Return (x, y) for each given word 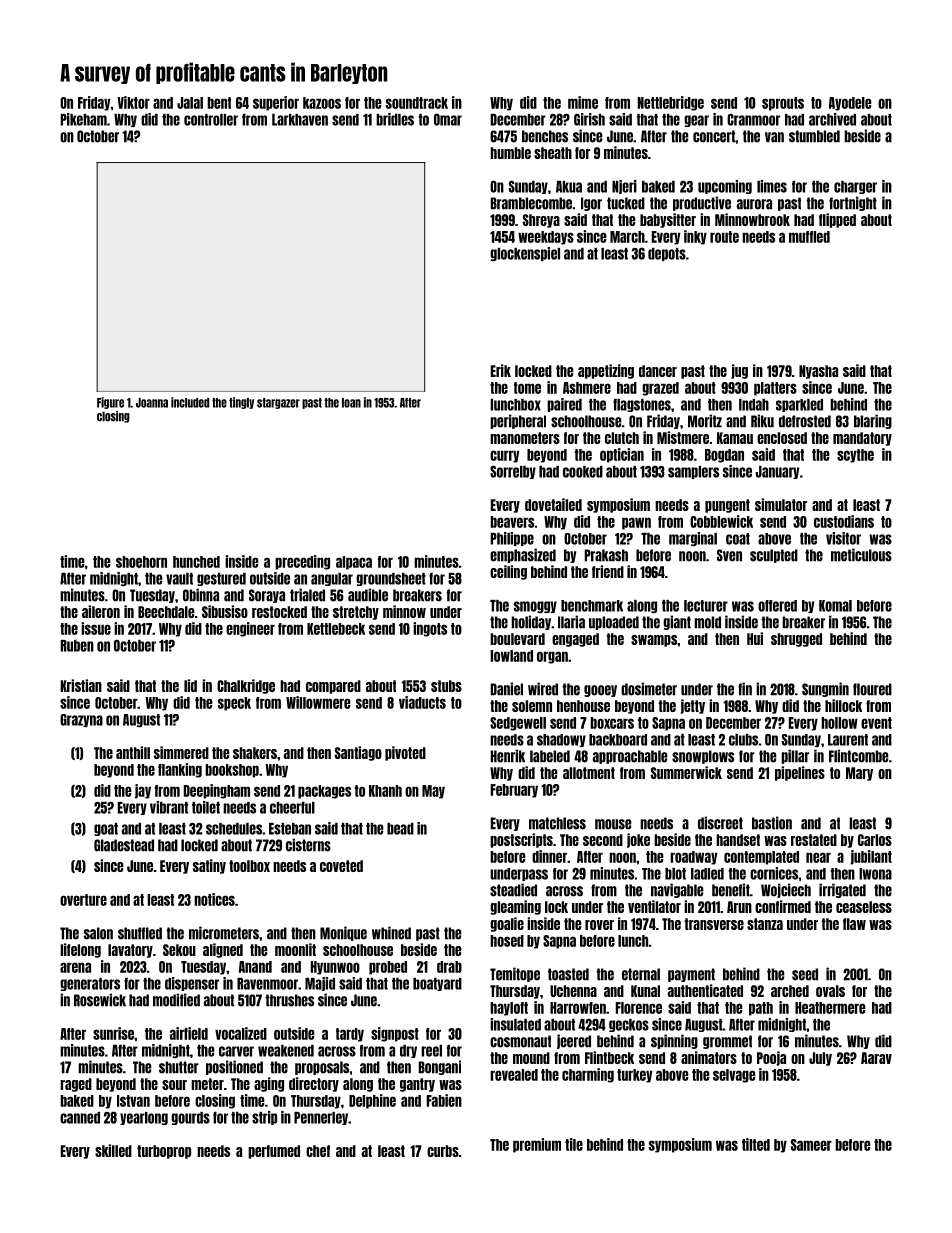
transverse (714, 924)
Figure (110, 403)
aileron (101, 611)
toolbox (249, 866)
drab (449, 967)
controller (211, 120)
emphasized (523, 555)
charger (855, 187)
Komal (835, 606)
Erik (501, 370)
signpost (395, 1034)
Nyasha (818, 372)
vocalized (241, 1033)
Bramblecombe (531, 203)
